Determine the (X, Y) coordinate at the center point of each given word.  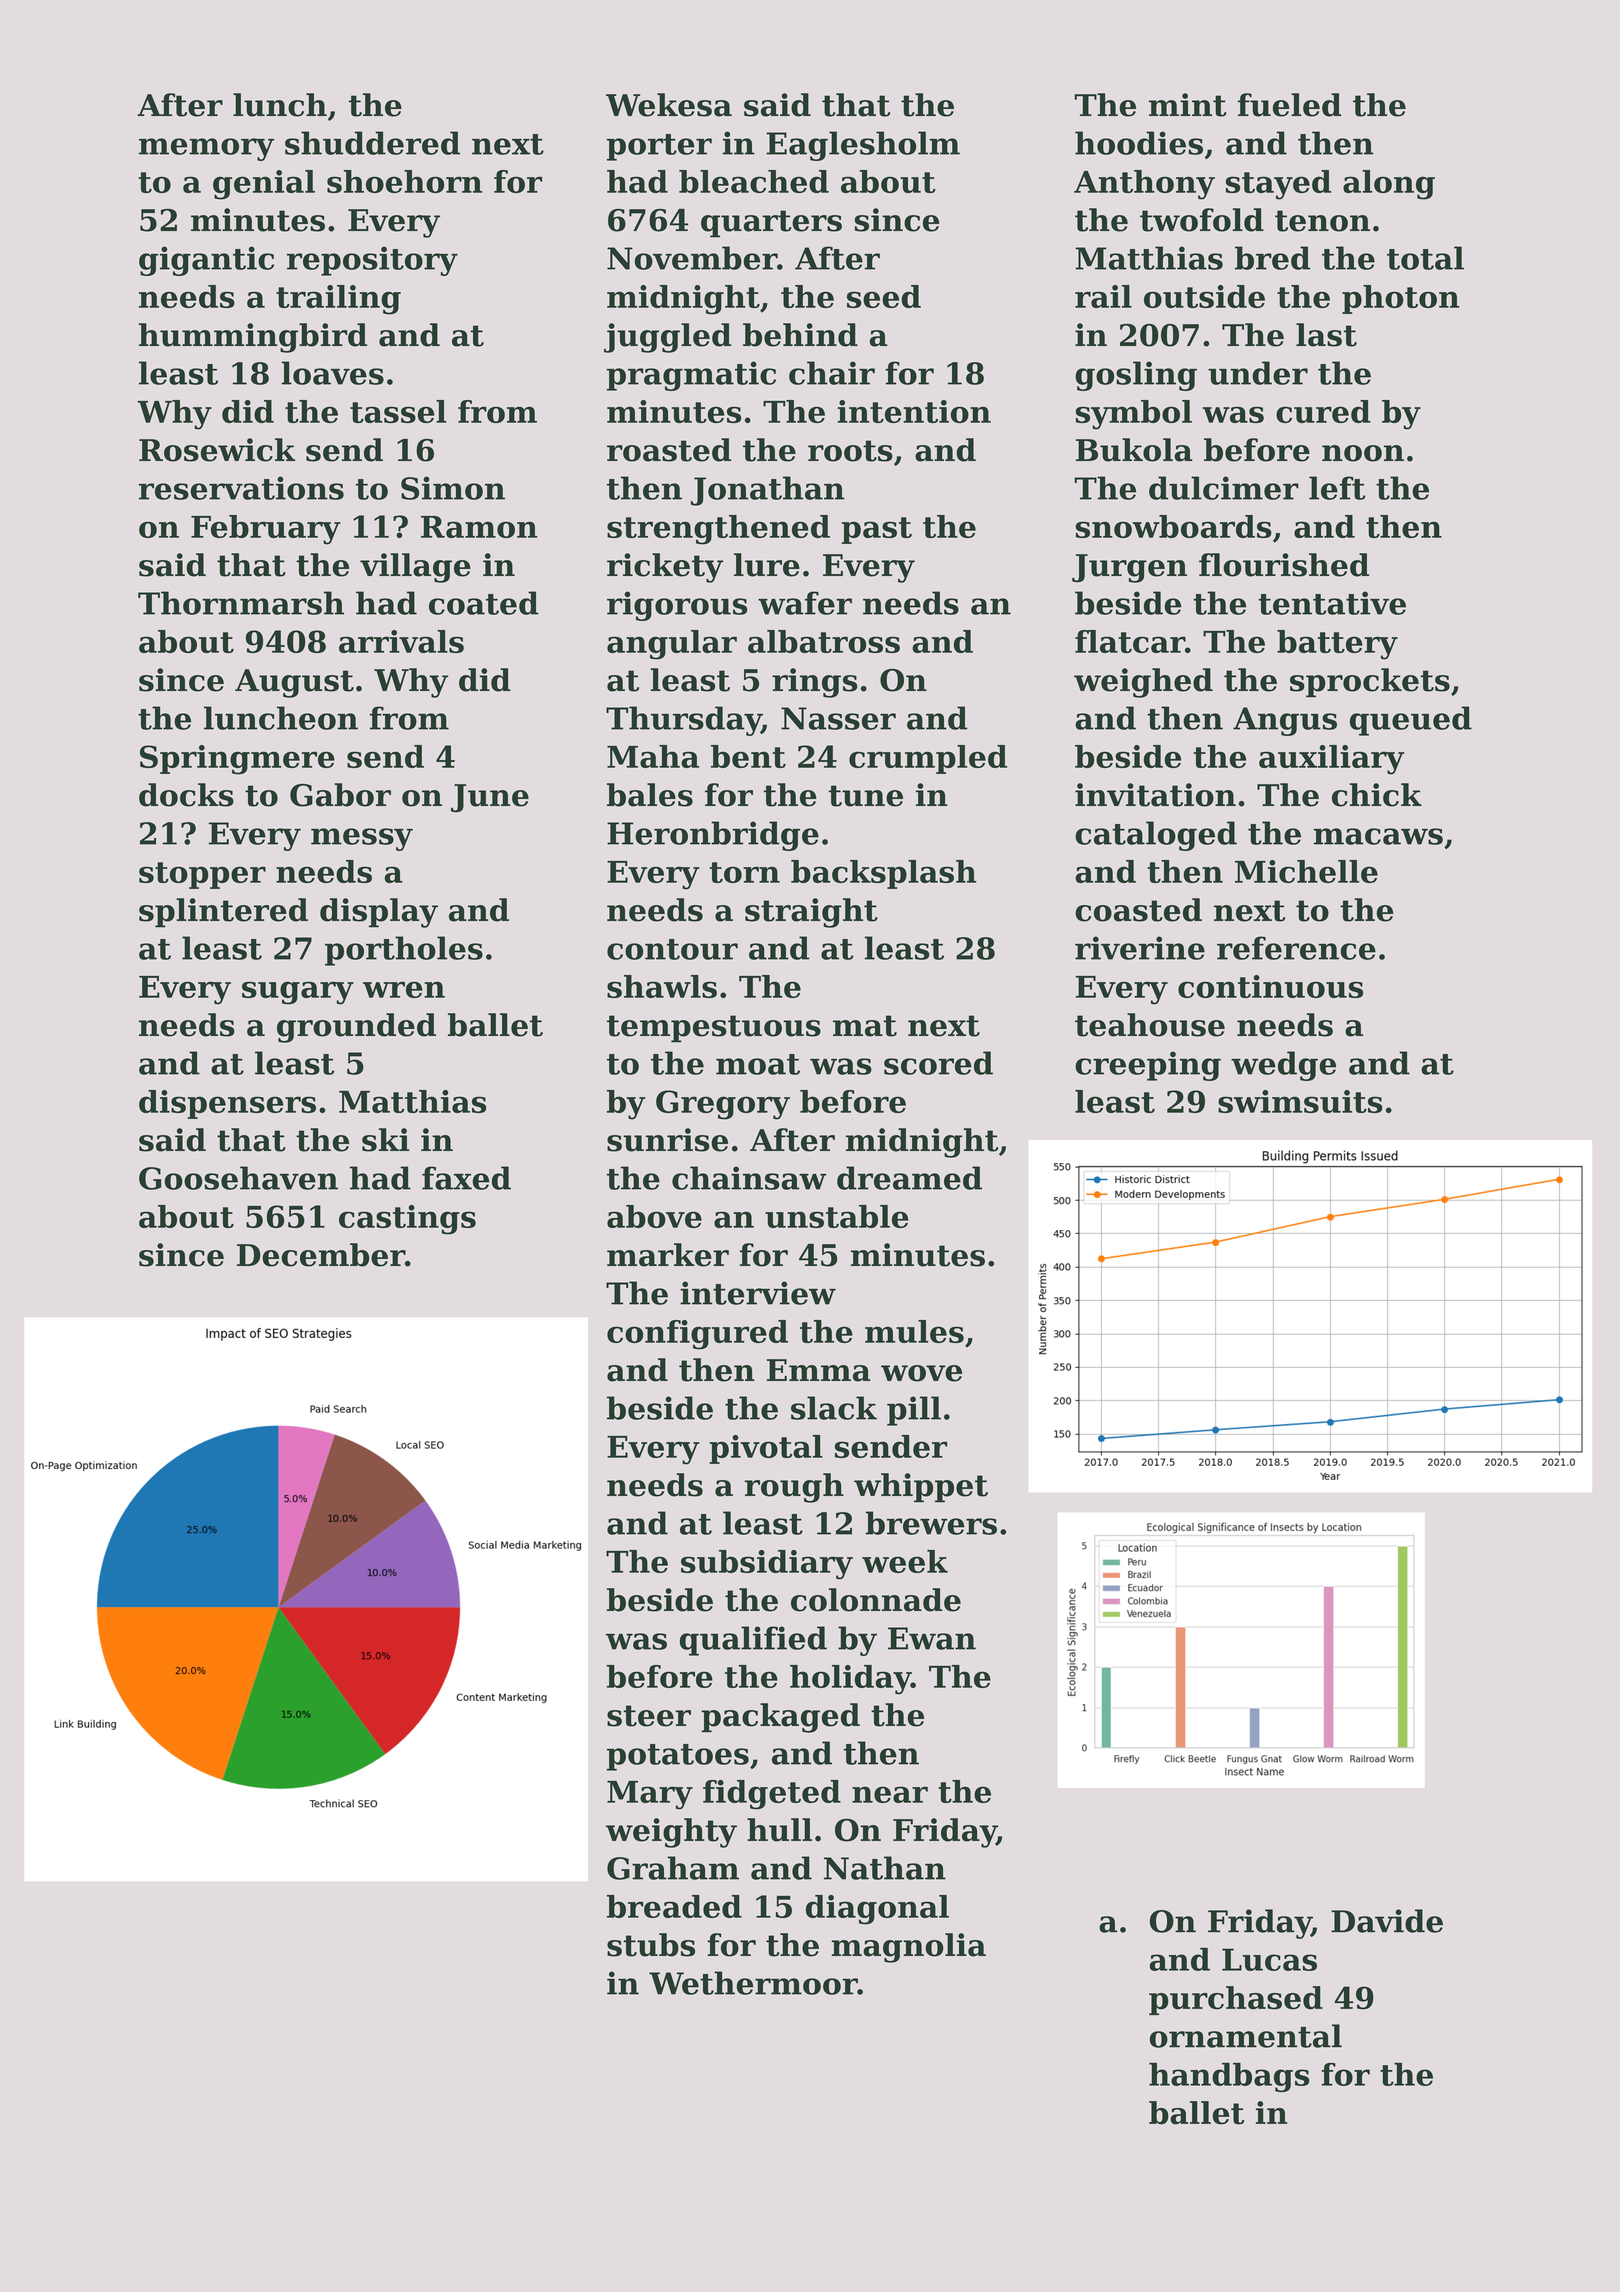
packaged (780, 1718)
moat (758, 1064)
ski (385, 1140)
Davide (1387, 1921)
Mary (650, 1795)
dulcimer (1224, 488)
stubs (651, 1945)
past (877, 530)
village (415, 568)
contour (672, 949)
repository (372, 261)
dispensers (227, 1104)
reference (1296, 948)
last (1326, 335)
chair (832, 373)
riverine (1140, 948)
